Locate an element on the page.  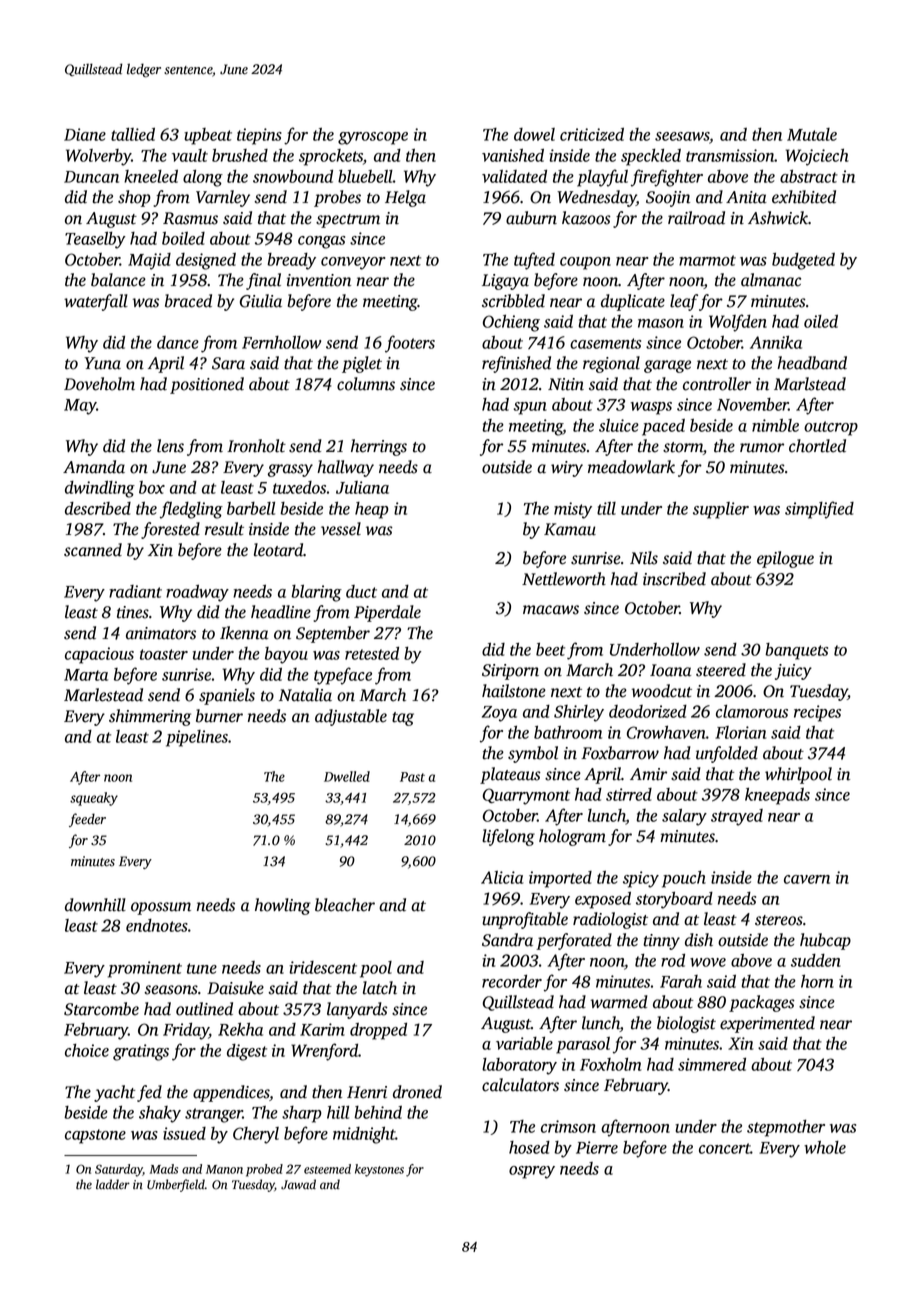
Helga is located at coordinates (405, 198).
